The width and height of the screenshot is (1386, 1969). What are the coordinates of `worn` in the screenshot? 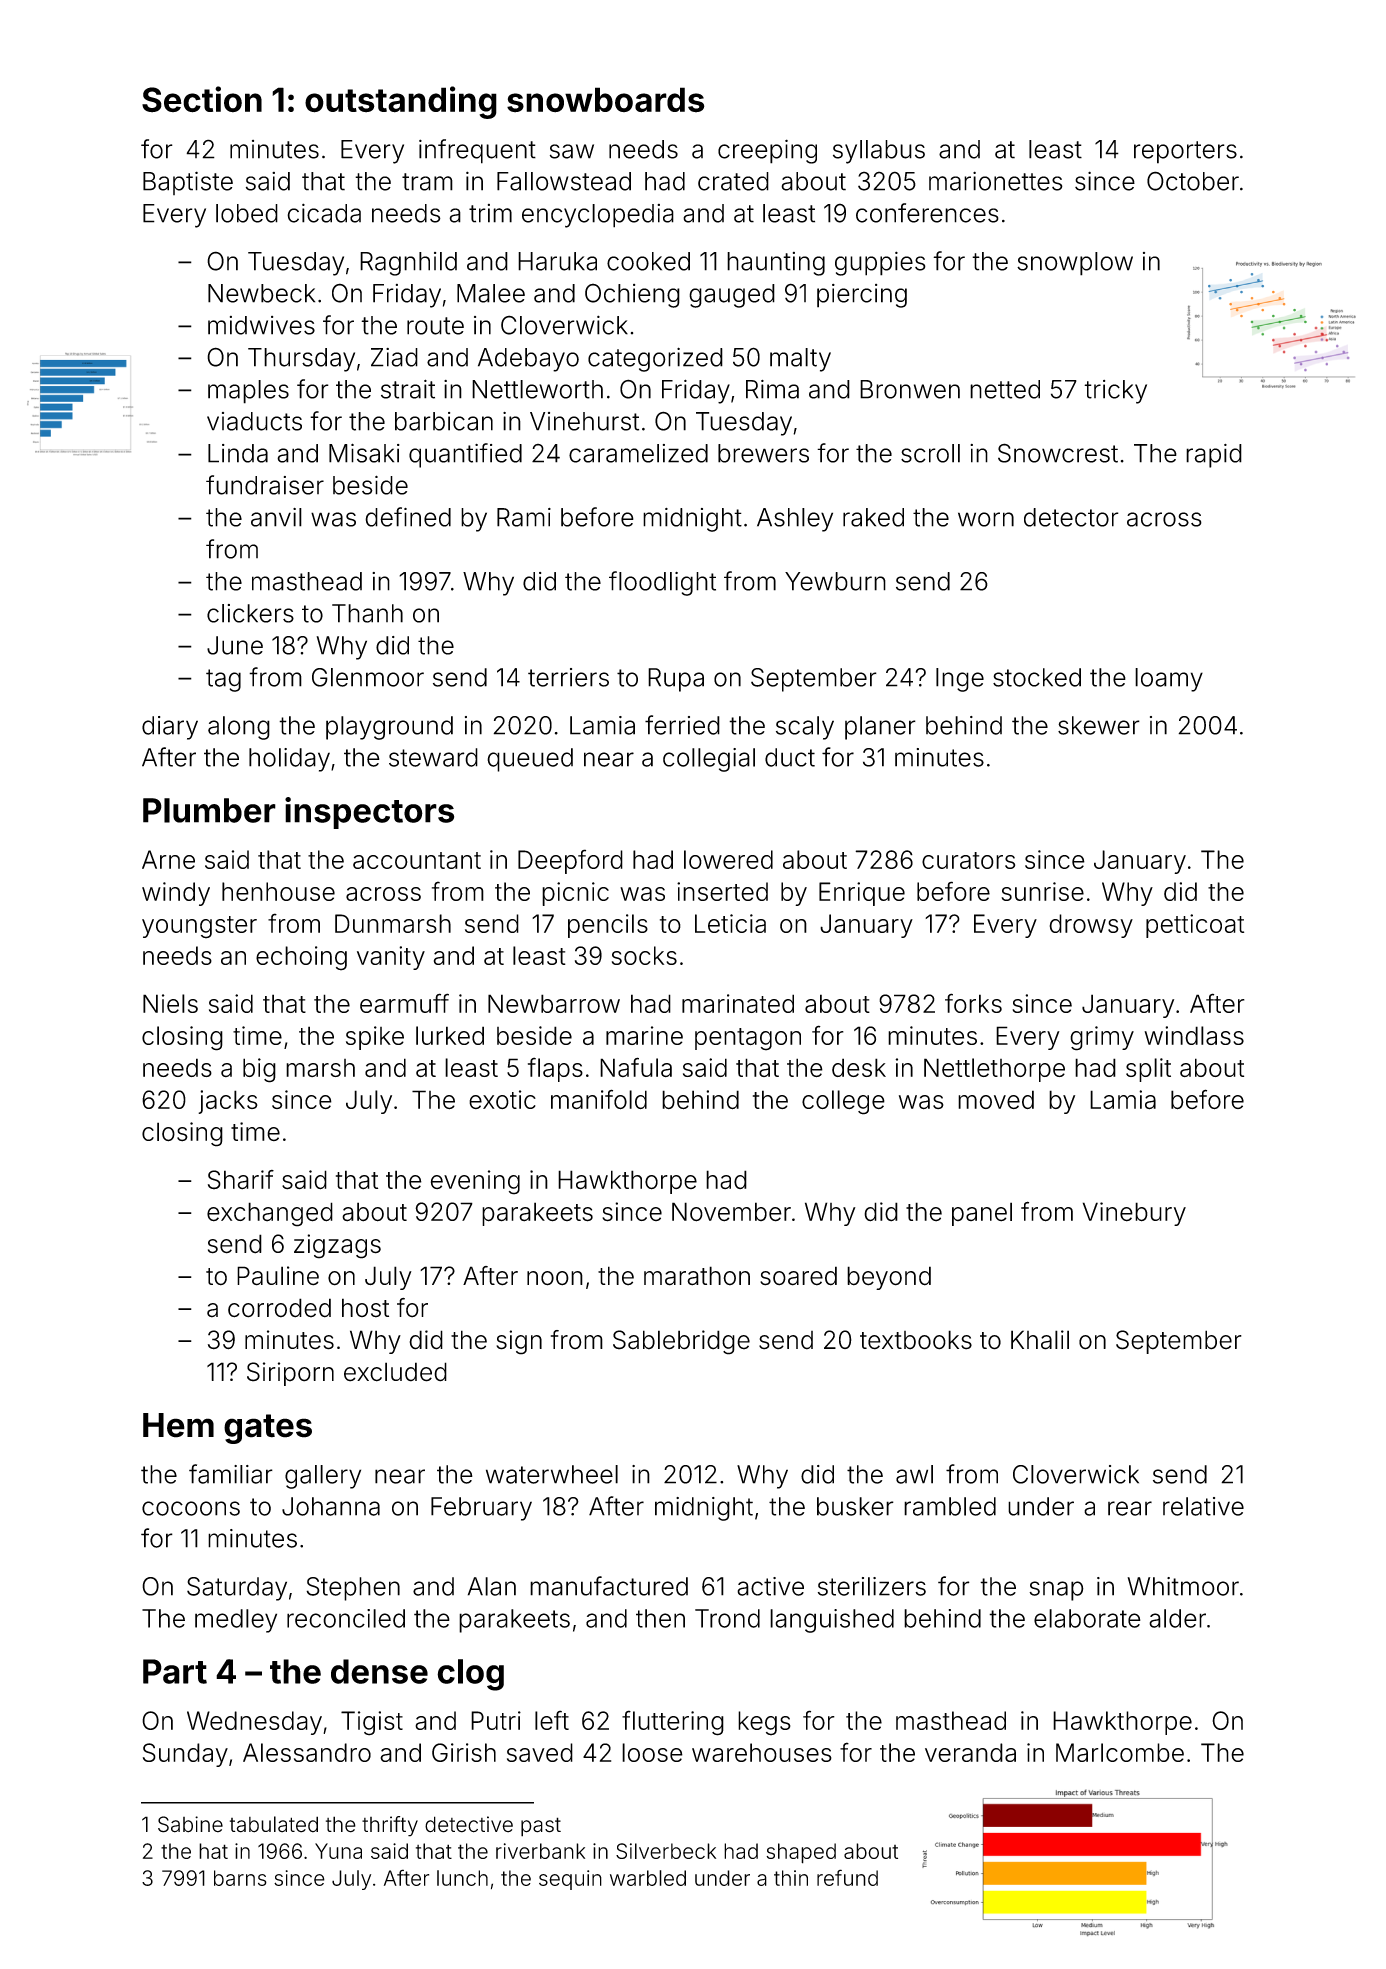 It's located at (986, 519).
